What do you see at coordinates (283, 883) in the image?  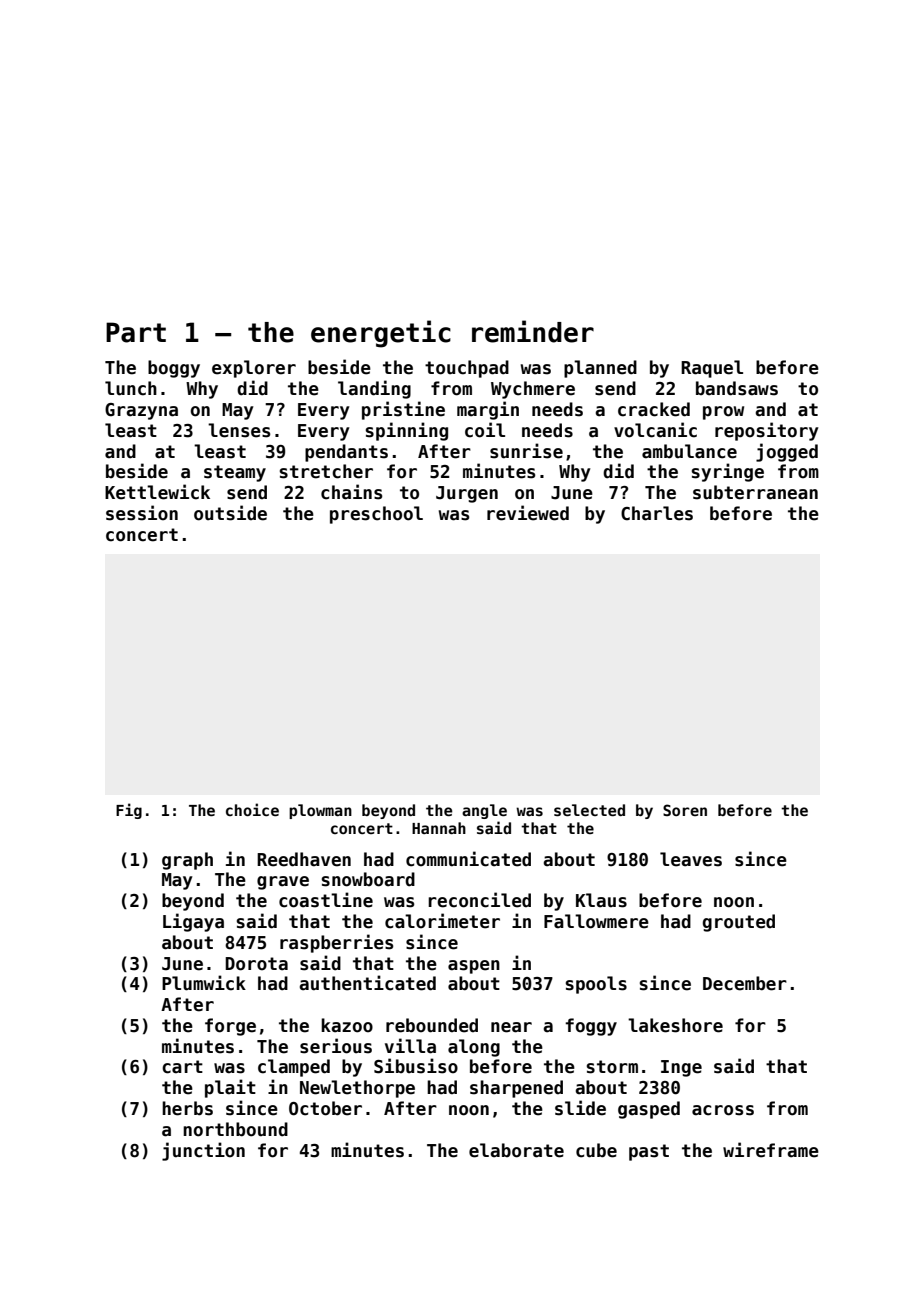 I see `grave` at bounding box center [283, 883].
